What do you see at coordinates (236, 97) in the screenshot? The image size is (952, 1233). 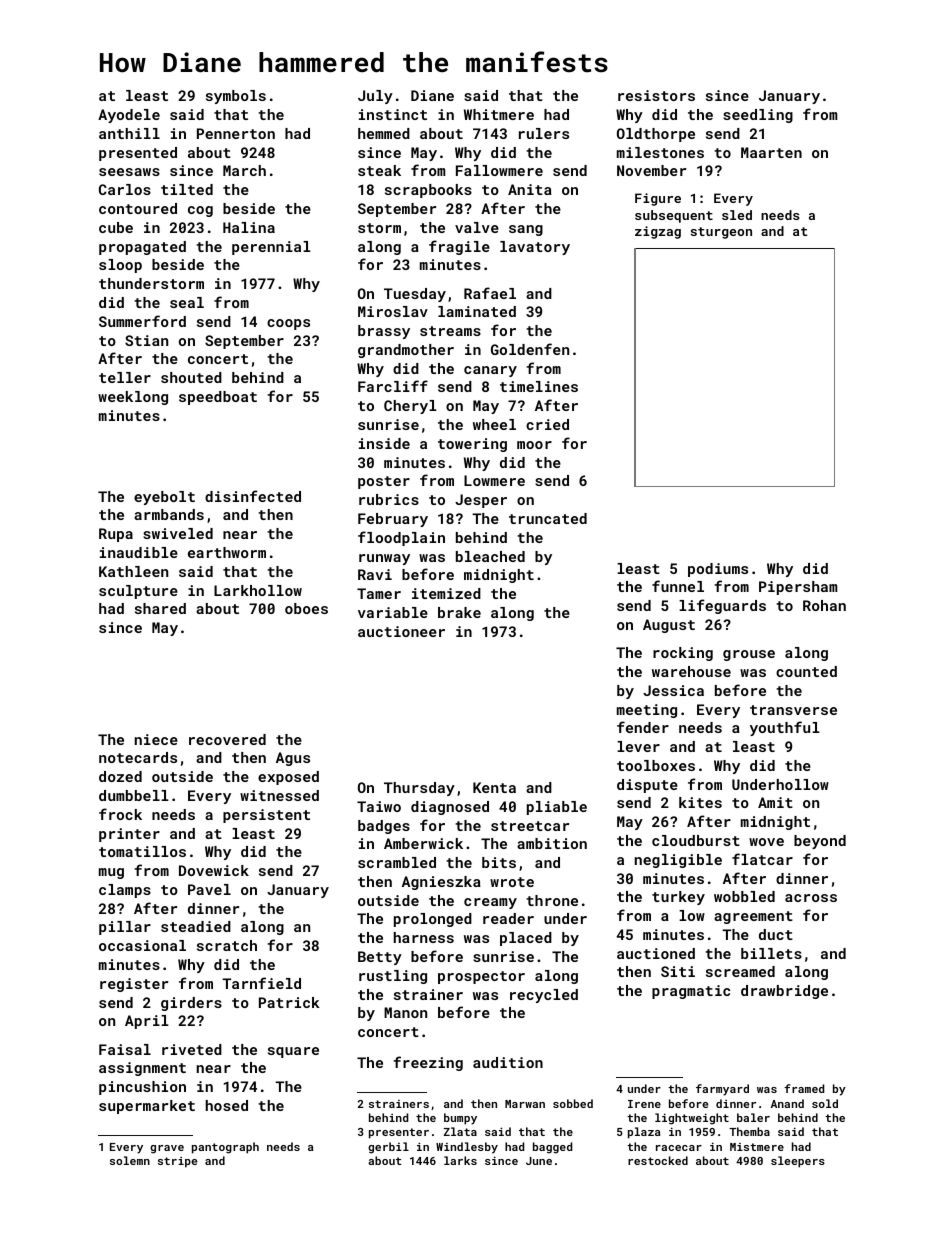 I see `symbols` at bounding box center [236, 97].
